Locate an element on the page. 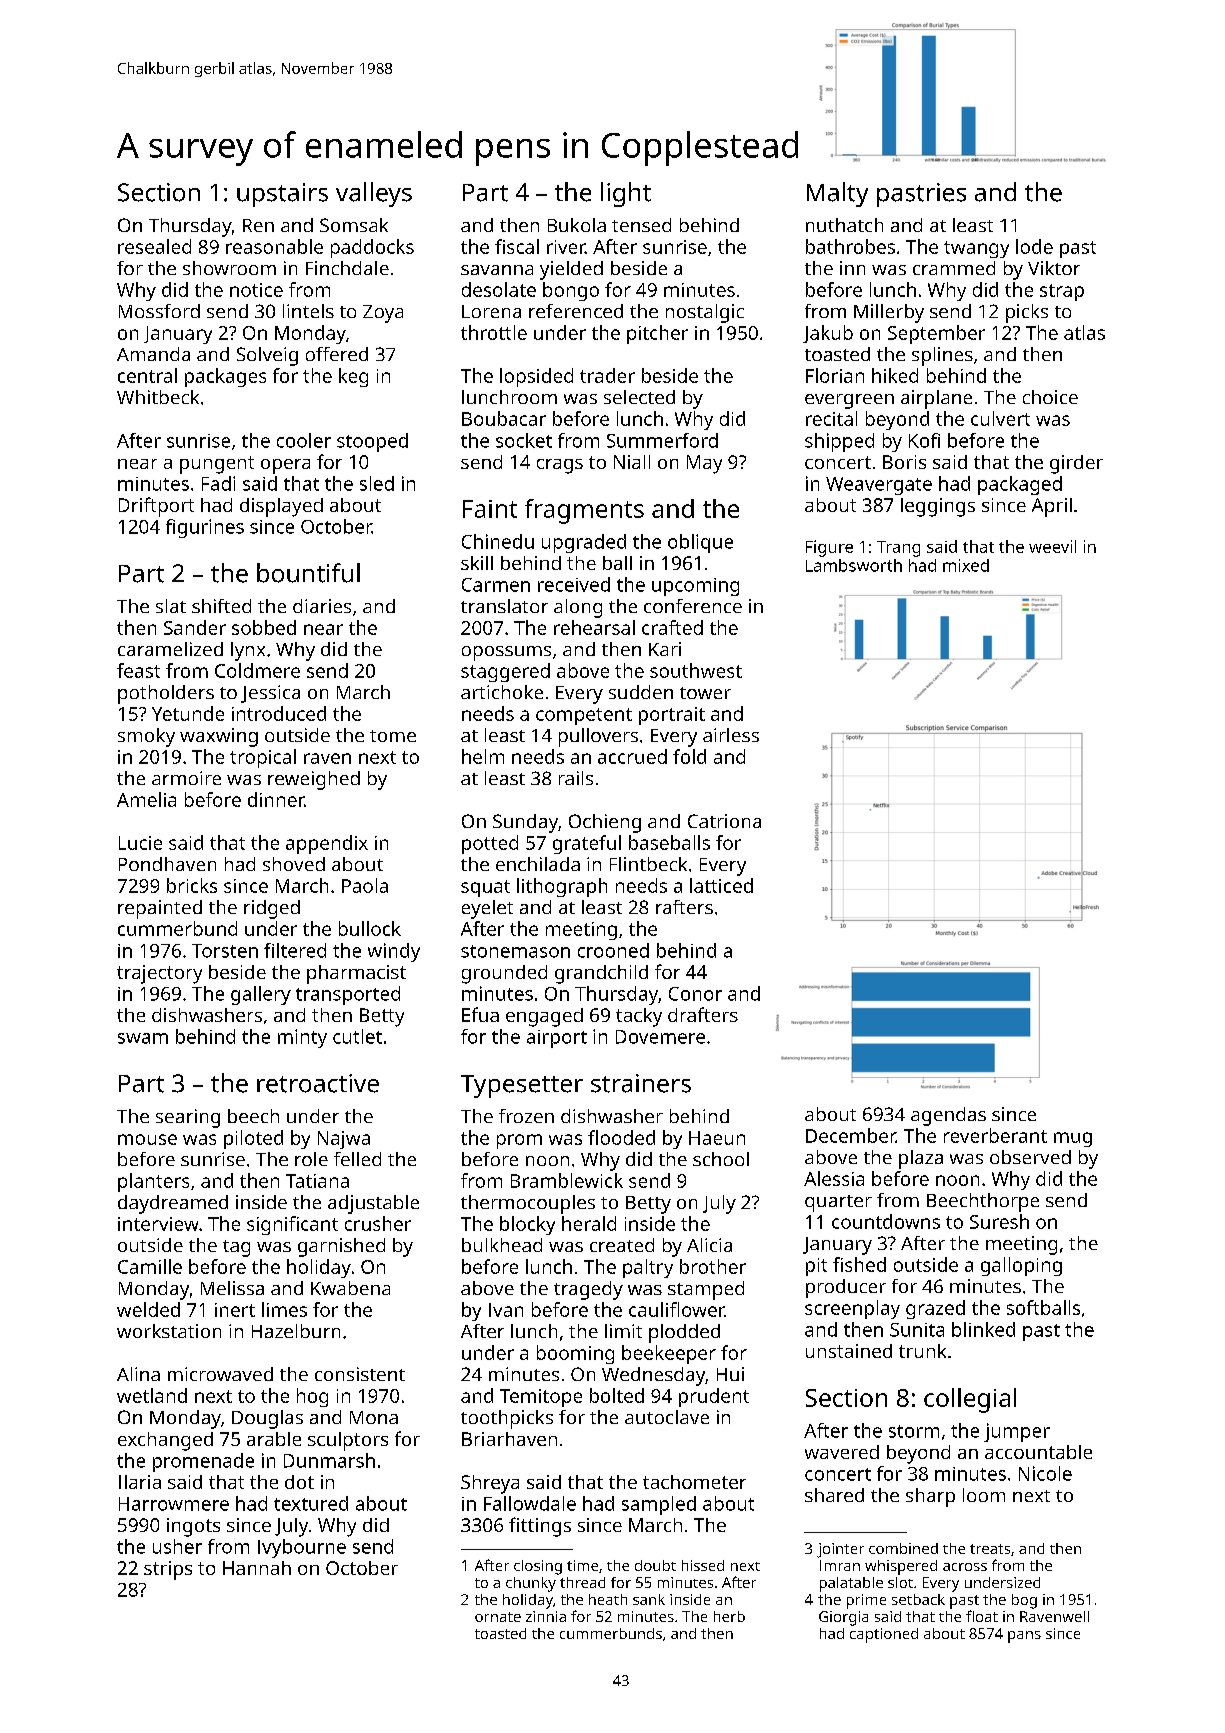  mug is located at coordinates (1073, 1139).
